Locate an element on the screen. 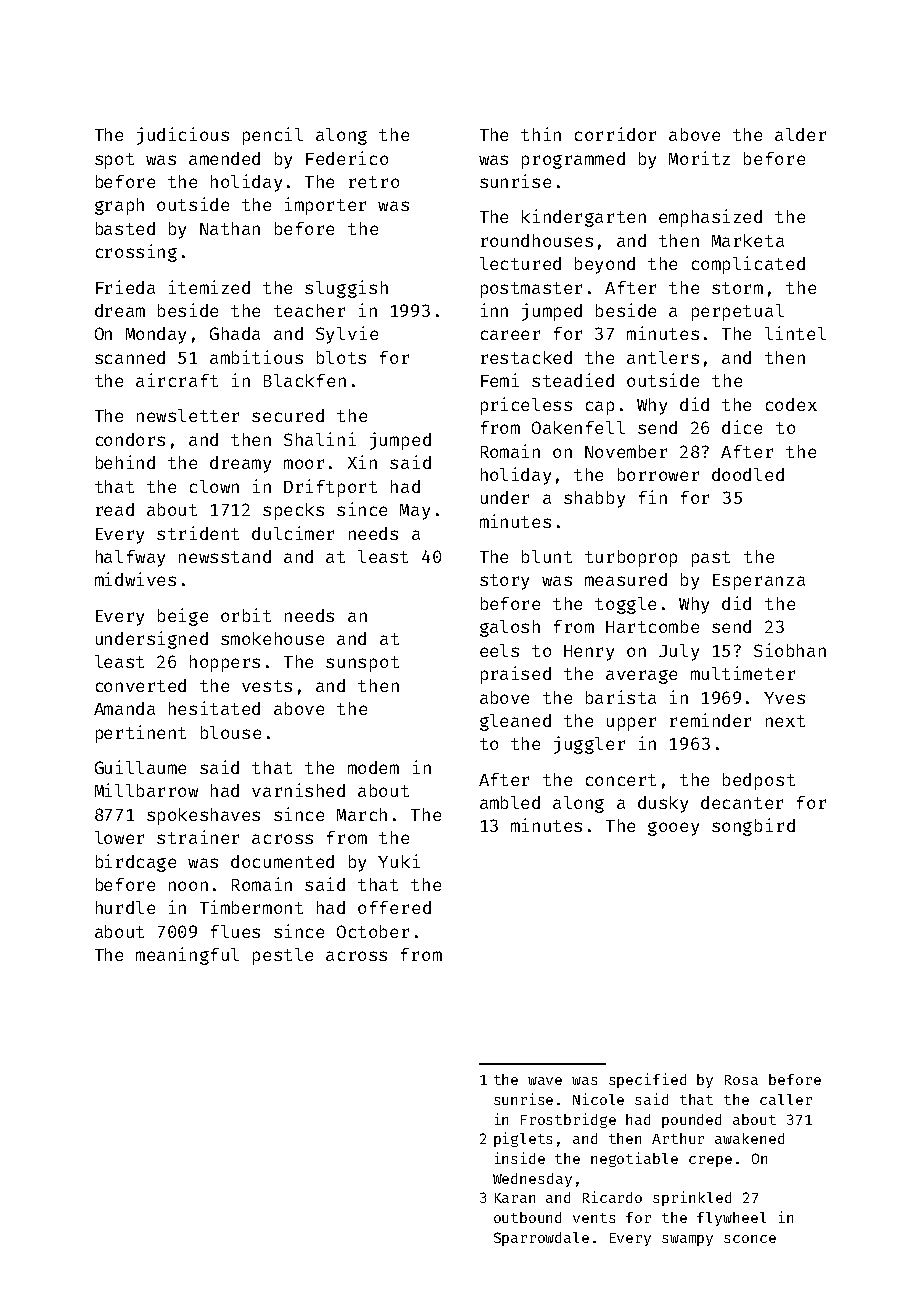 The height and width of the screenshot is (1311, 924). Sparrowdale is located at coordinates (541, 1239).
